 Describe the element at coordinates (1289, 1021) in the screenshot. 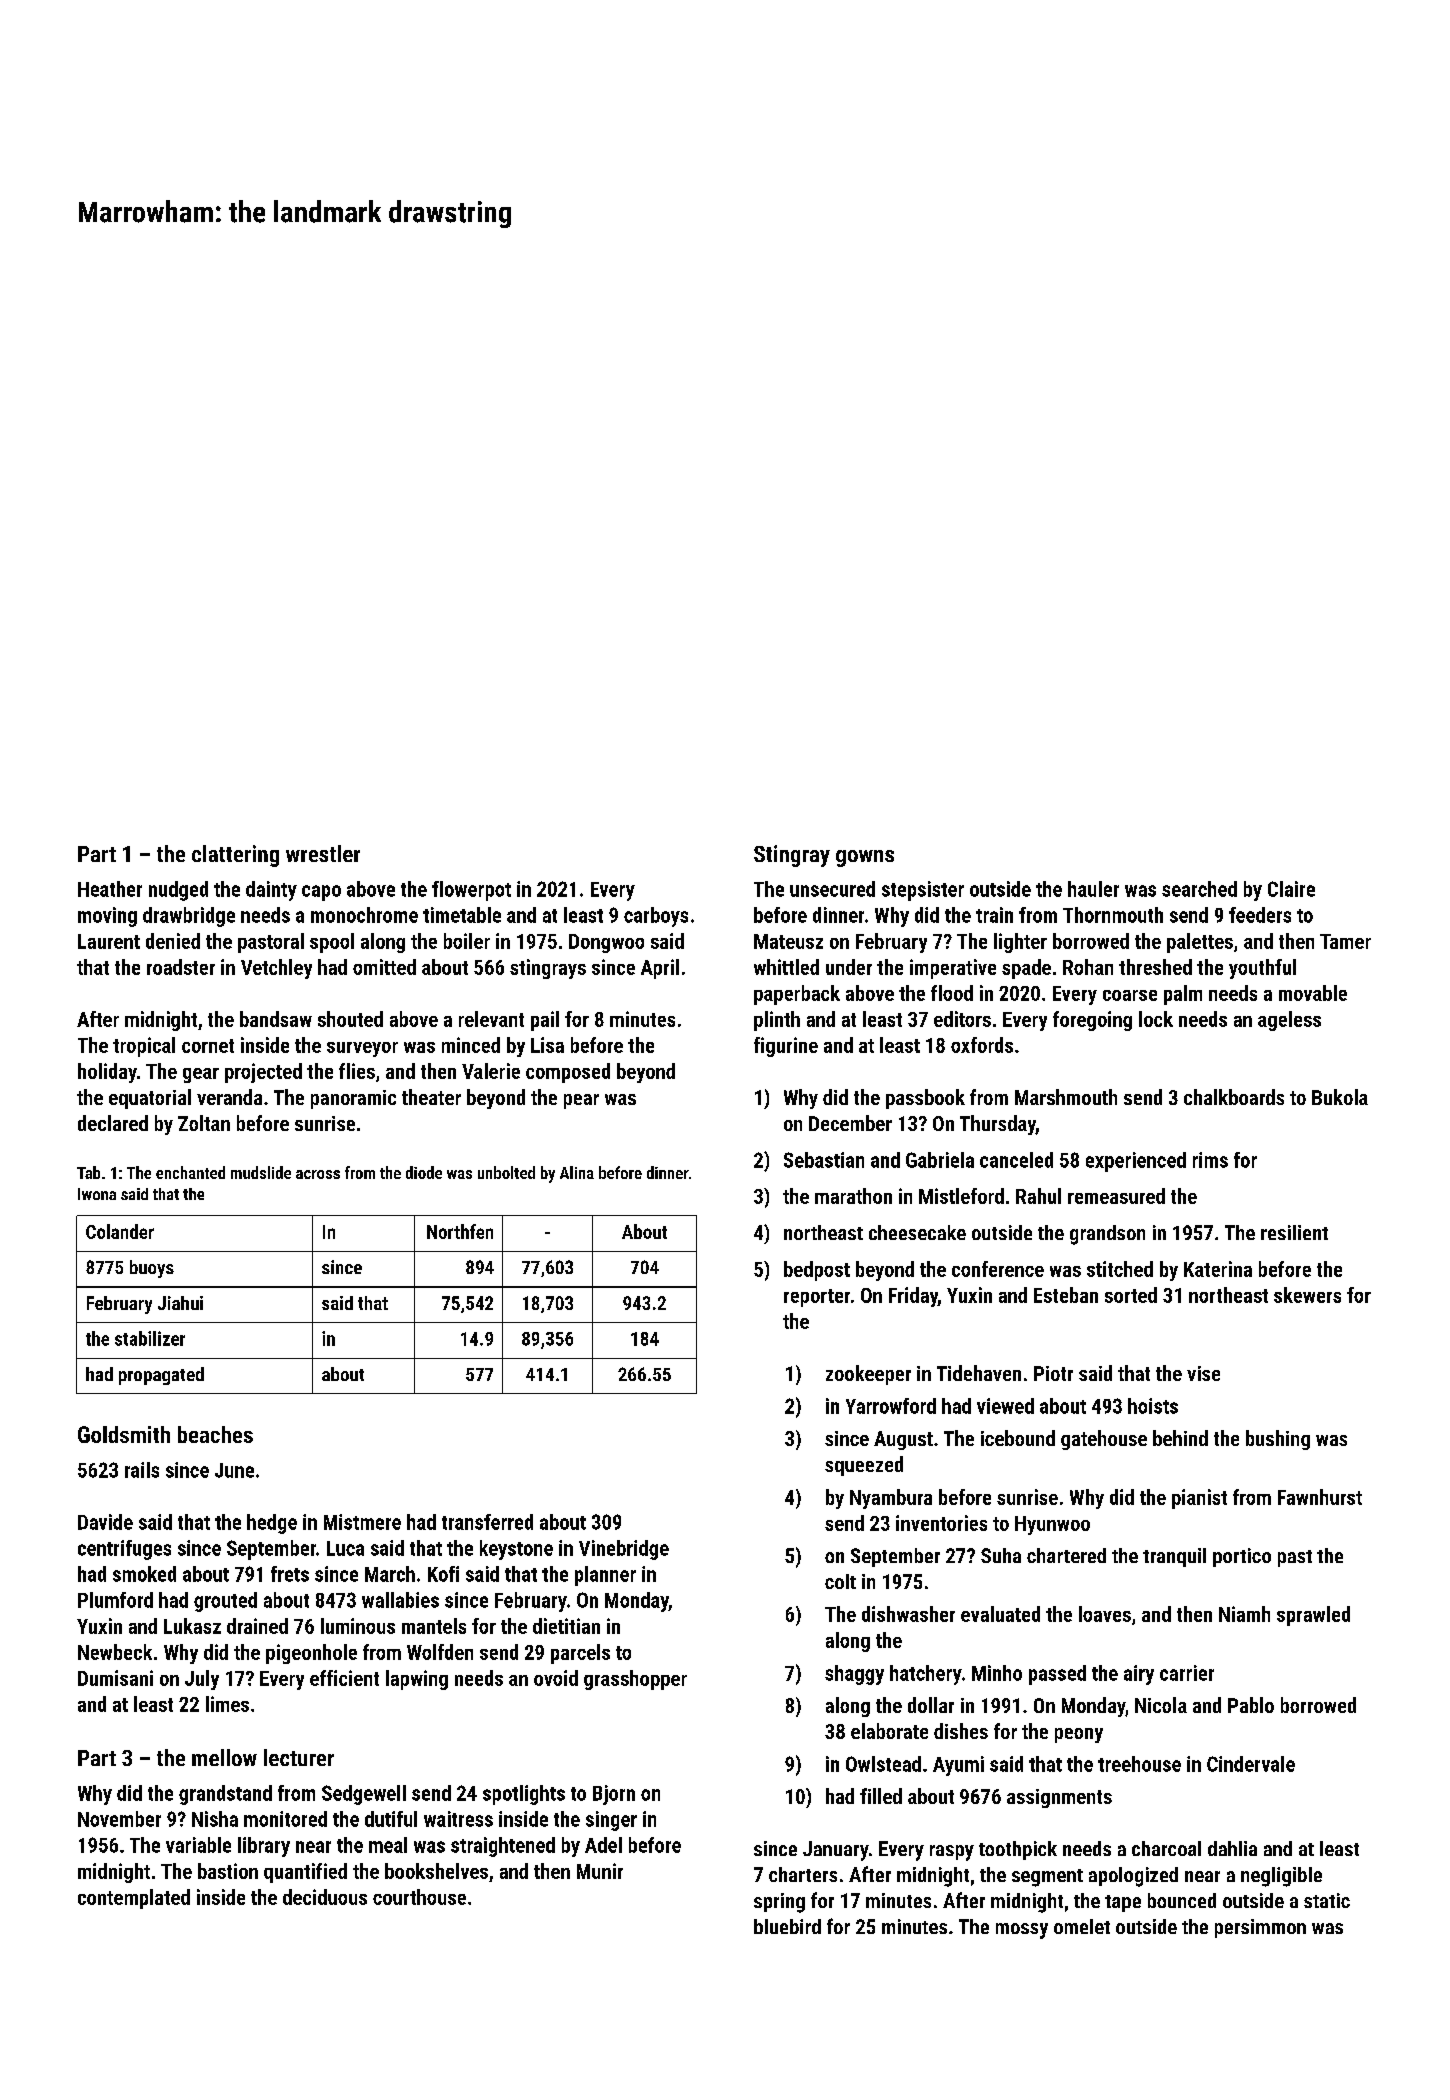

I see `ageless` at that location.
